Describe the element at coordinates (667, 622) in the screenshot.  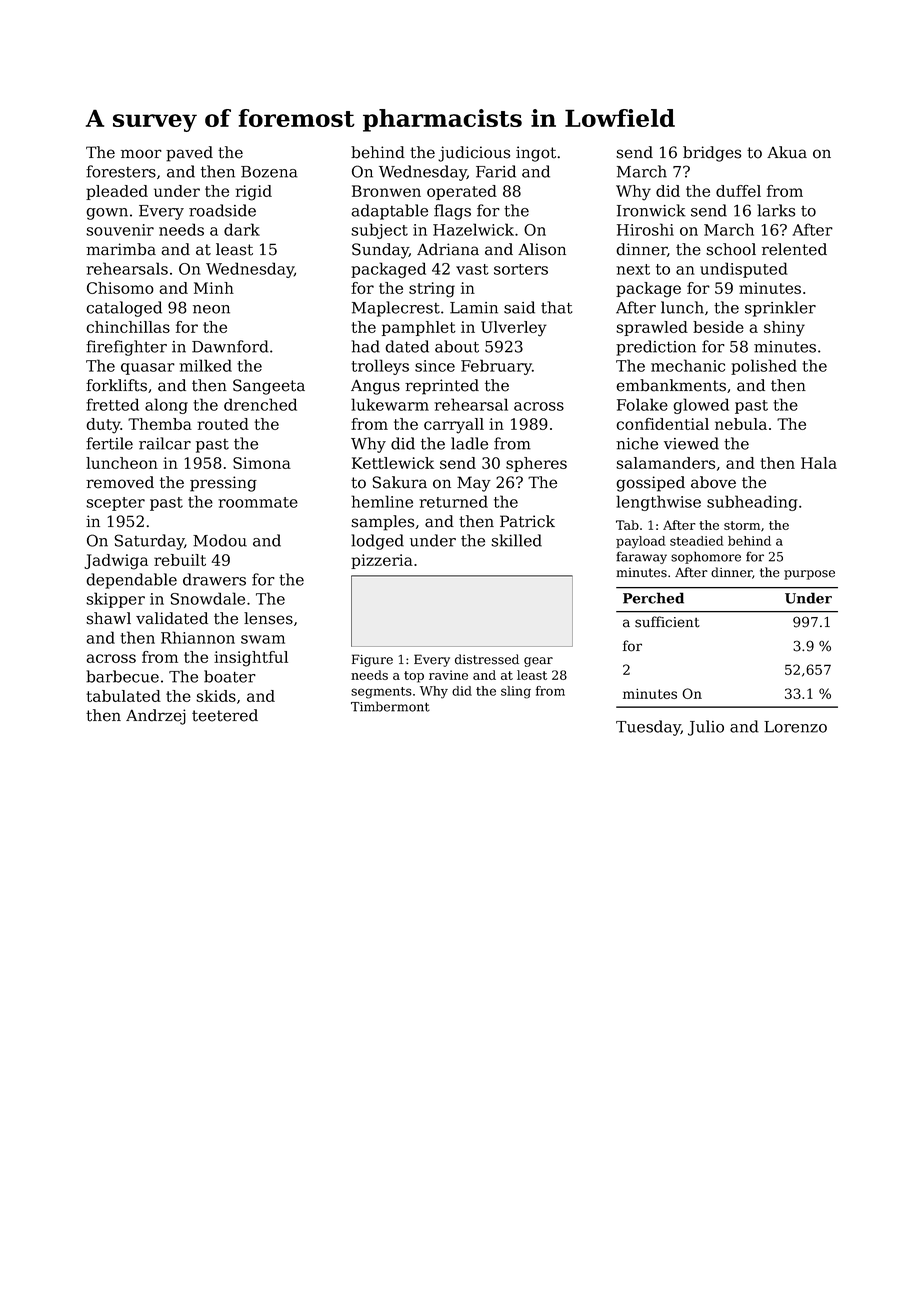
I see `sufficient` at that location.
